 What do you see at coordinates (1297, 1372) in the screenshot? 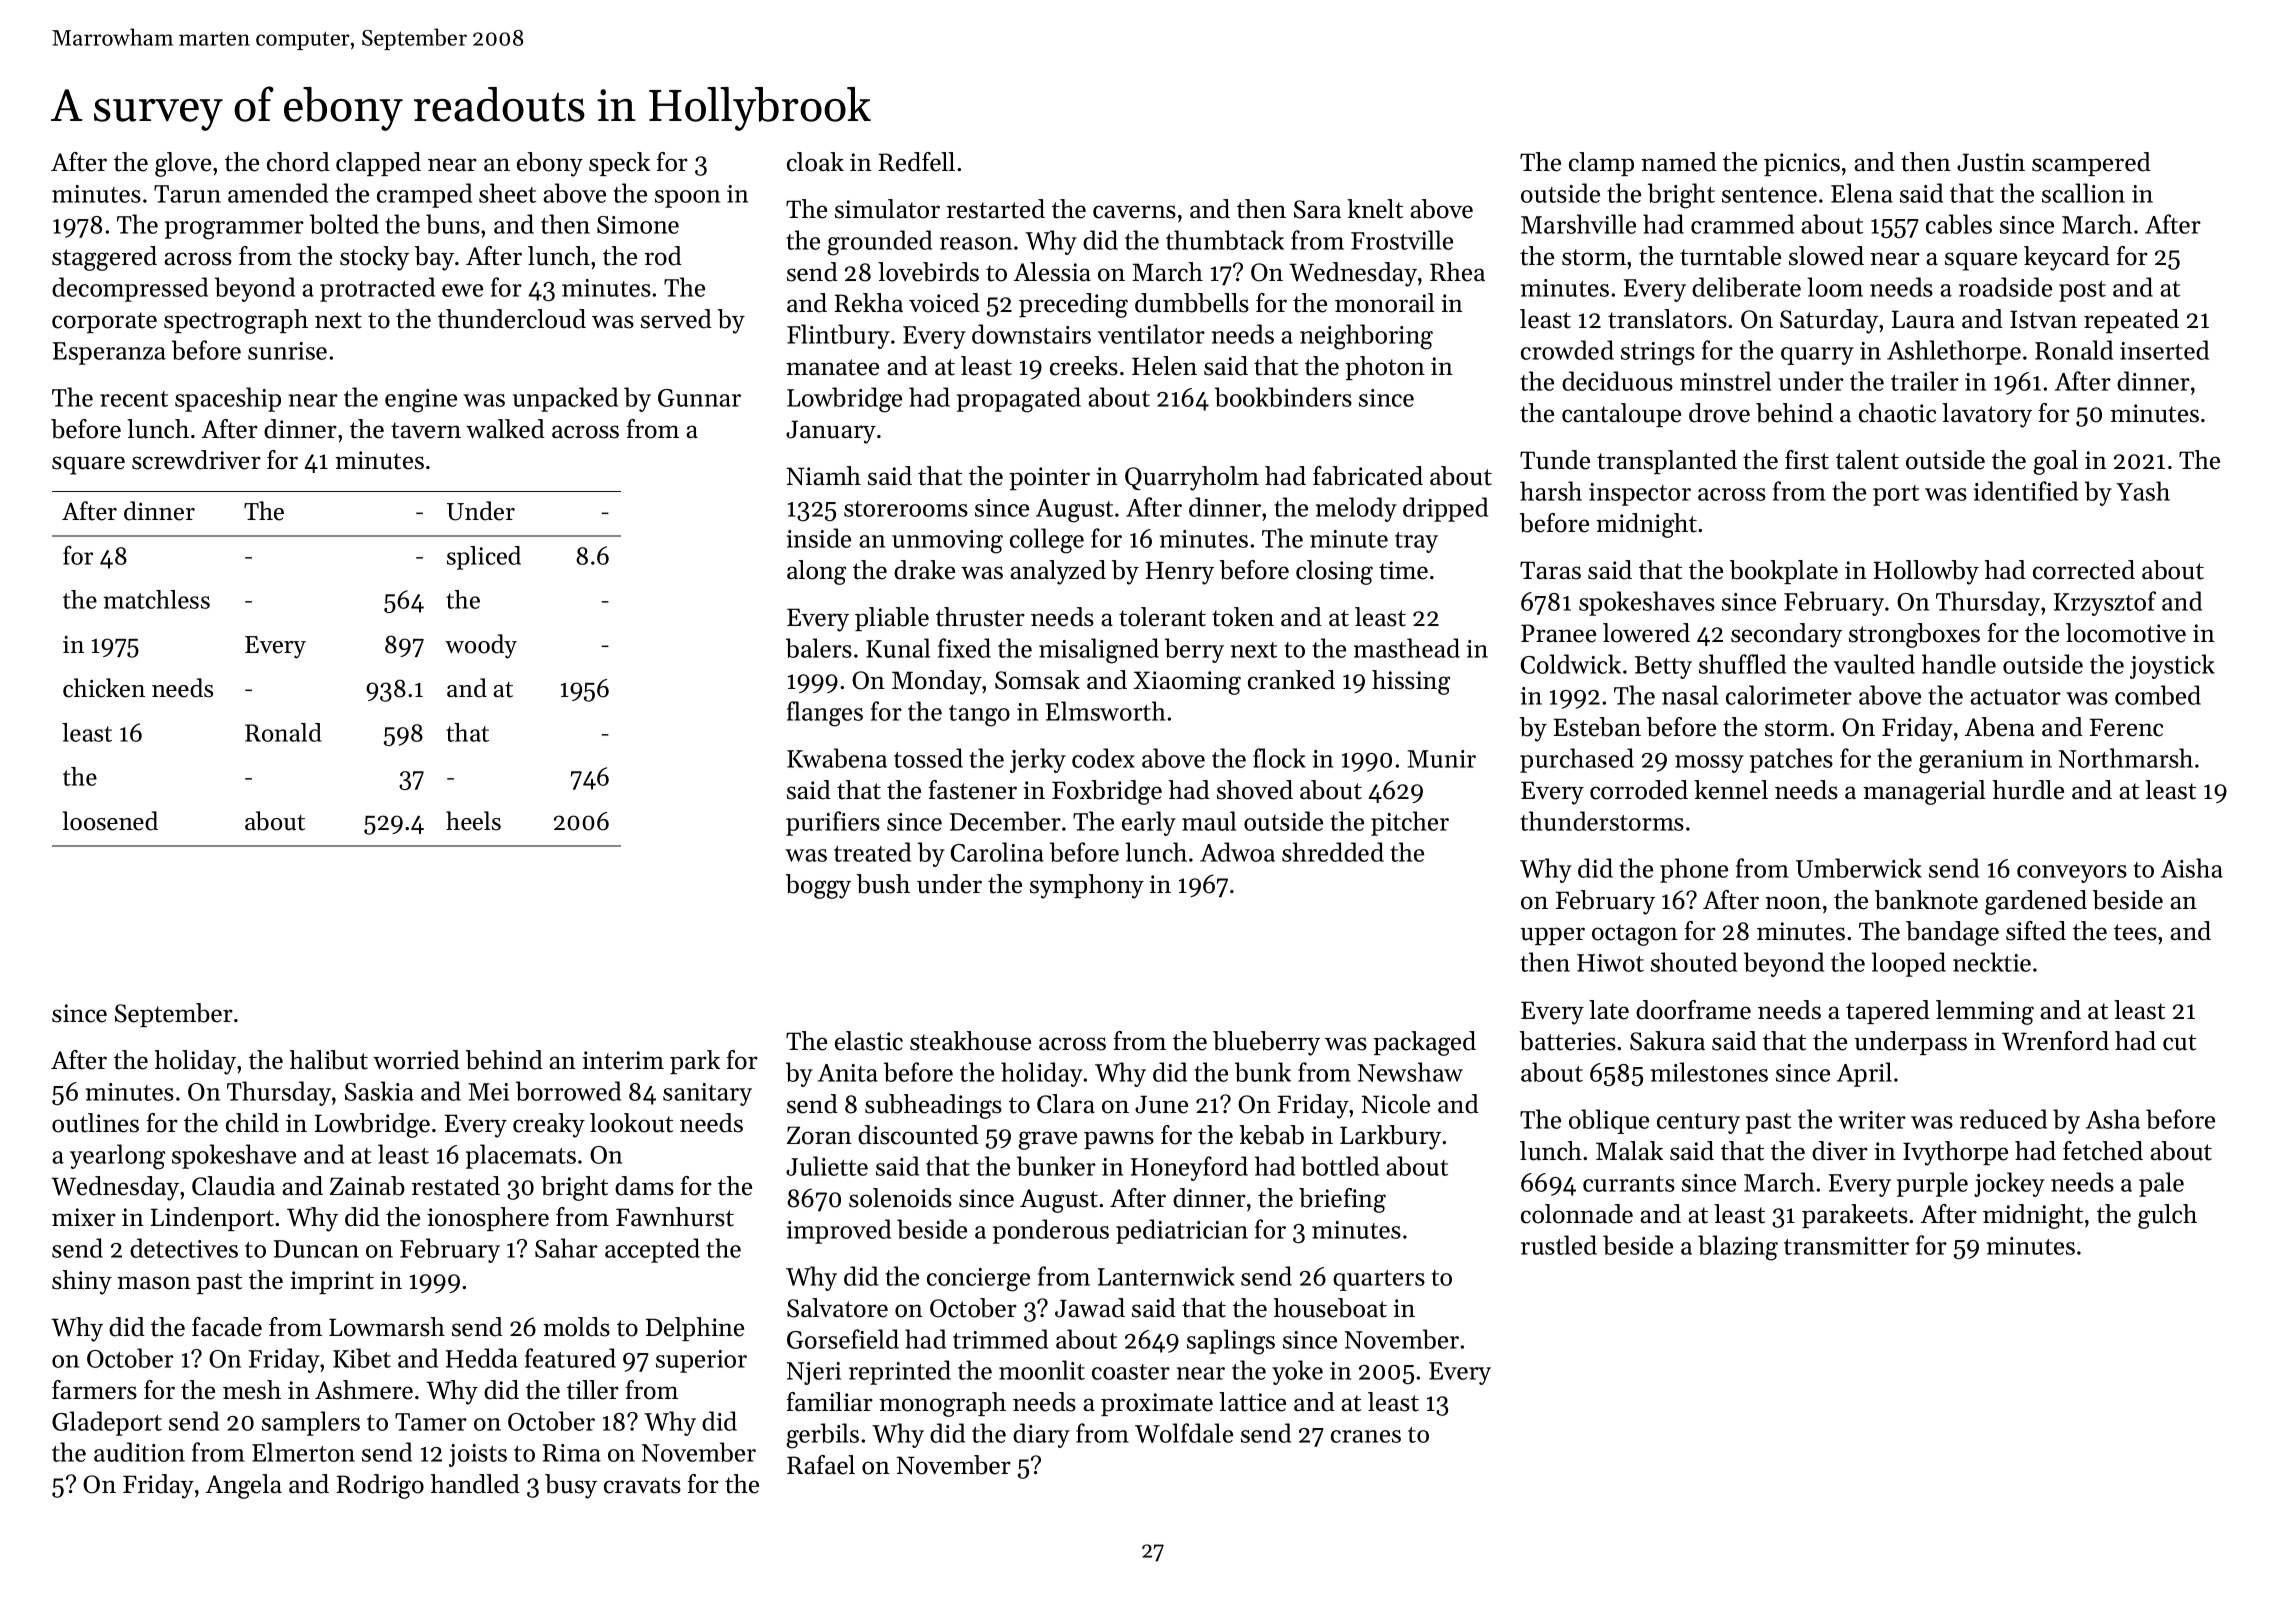
I see `yoke` at bounding box center [1297, 1372].
